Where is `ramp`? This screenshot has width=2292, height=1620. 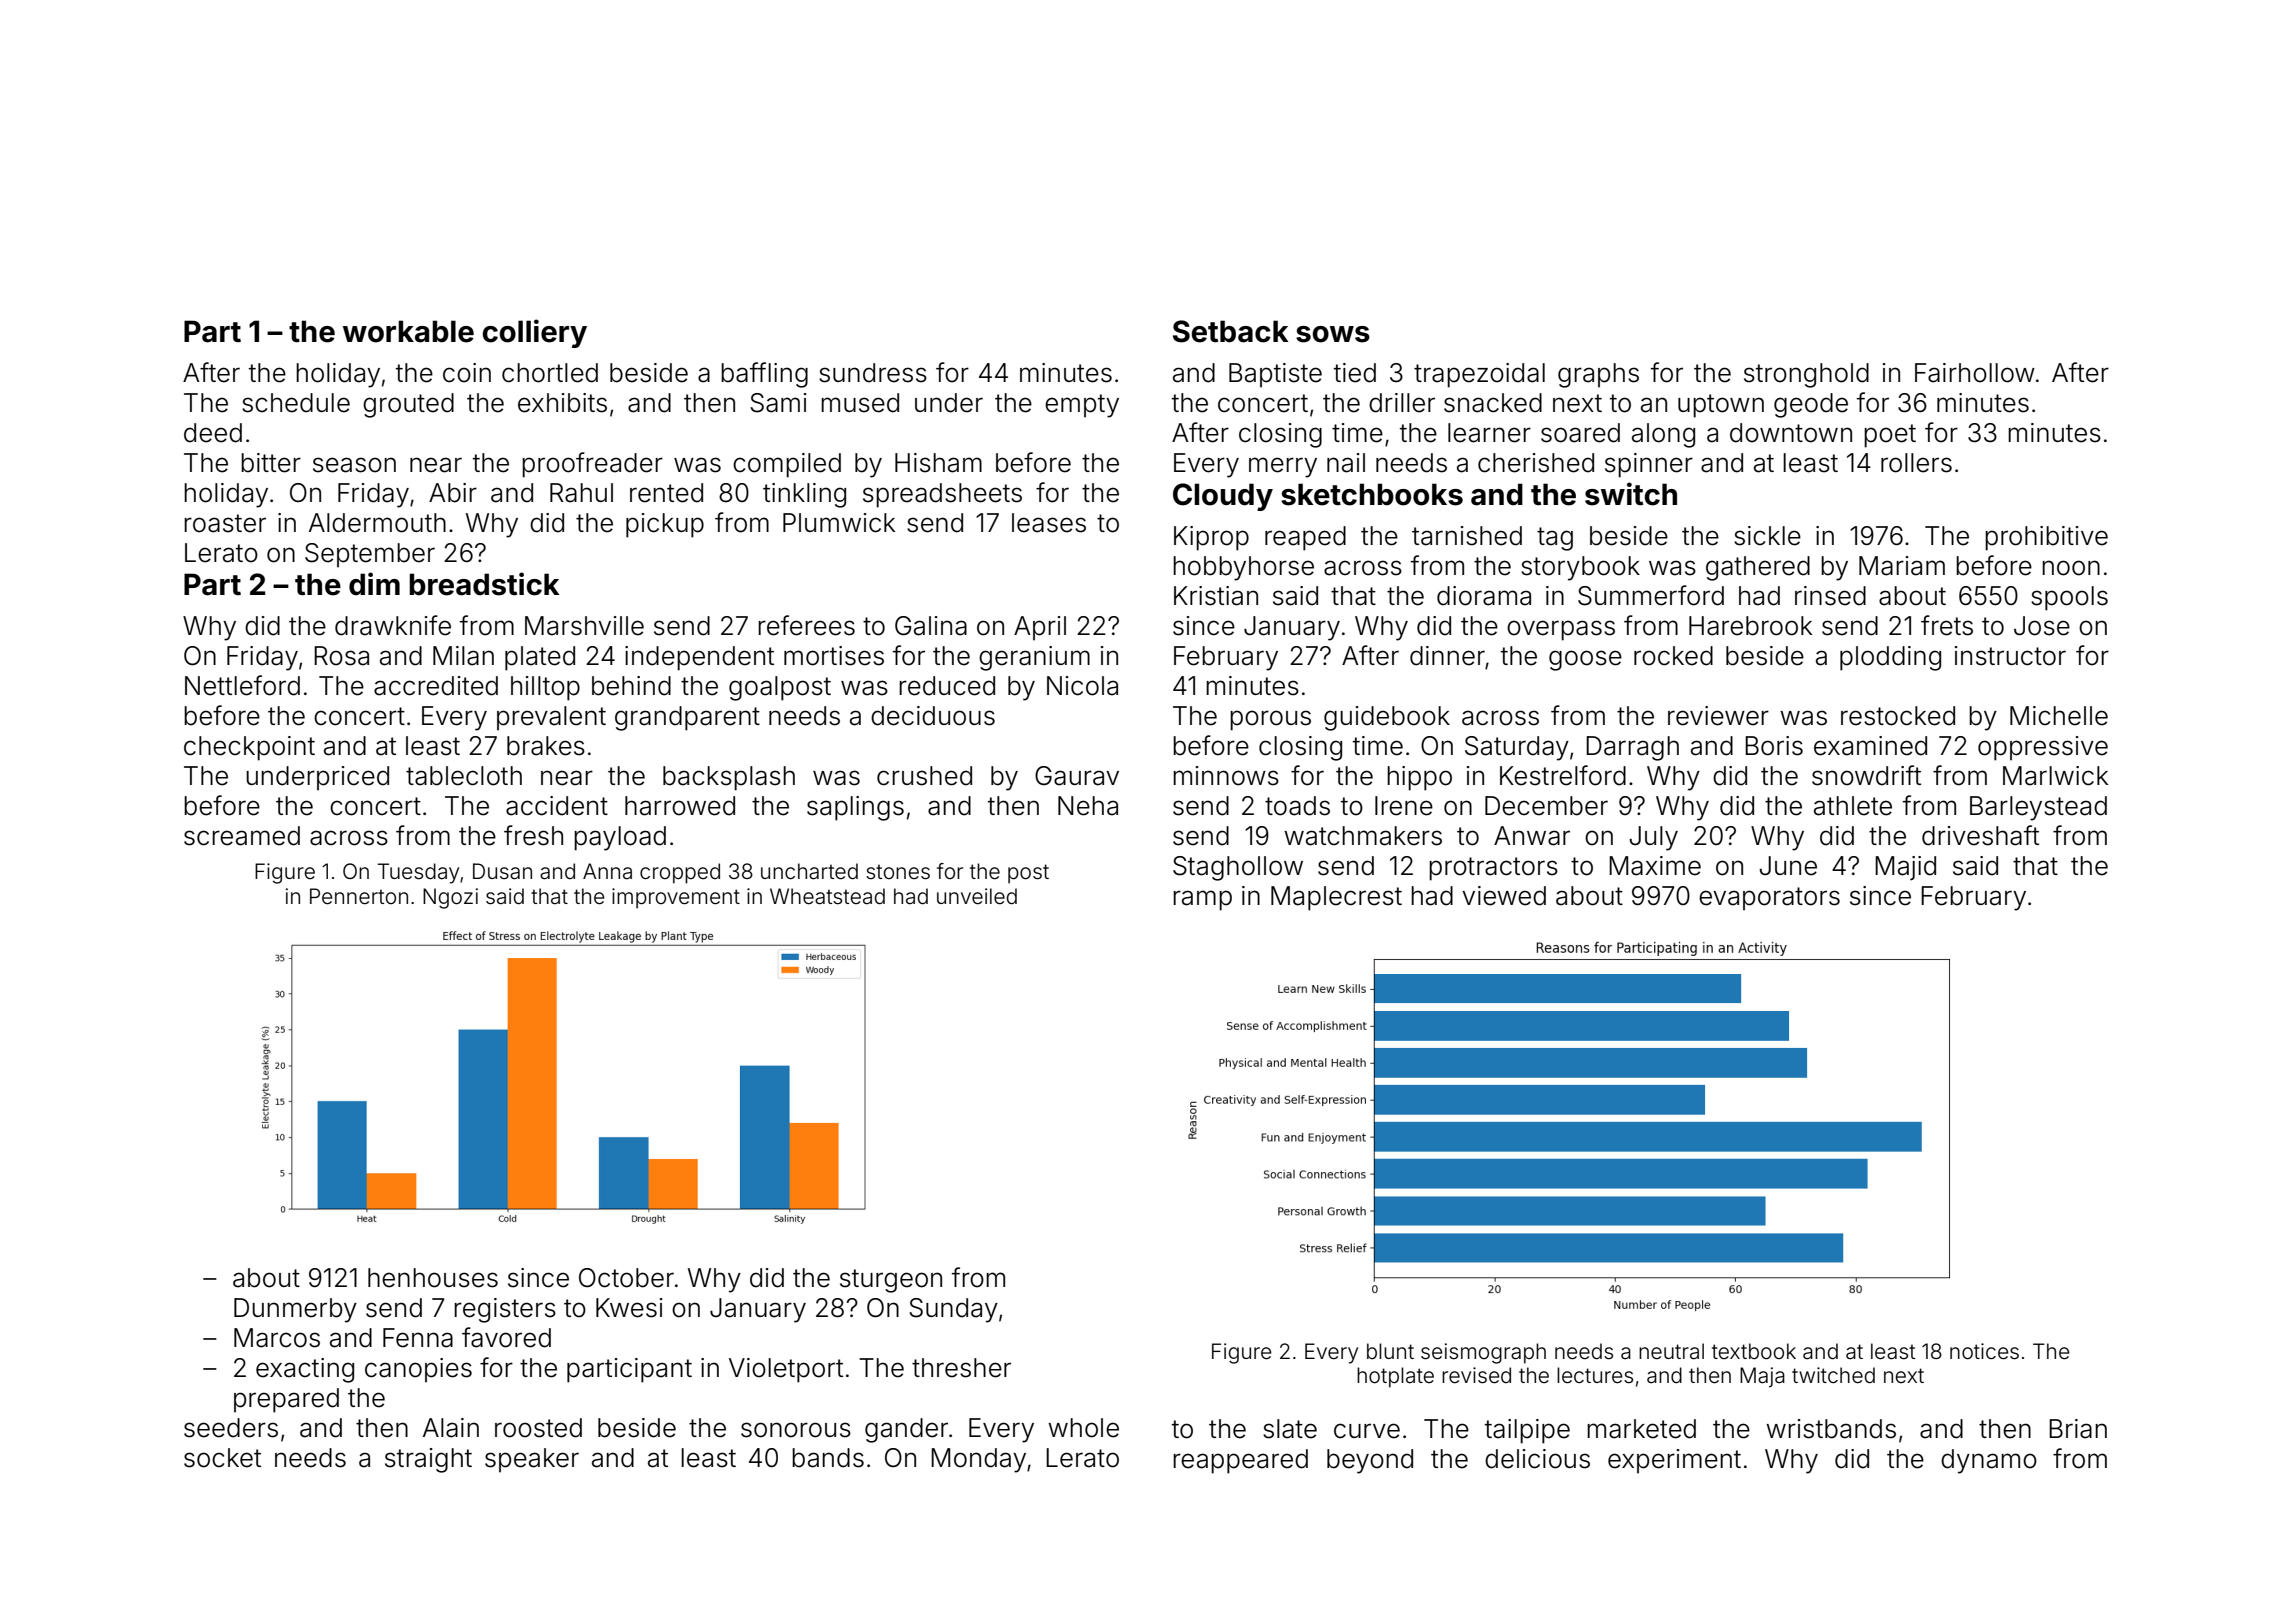
ramp is located at coordinates (1202, 900).
